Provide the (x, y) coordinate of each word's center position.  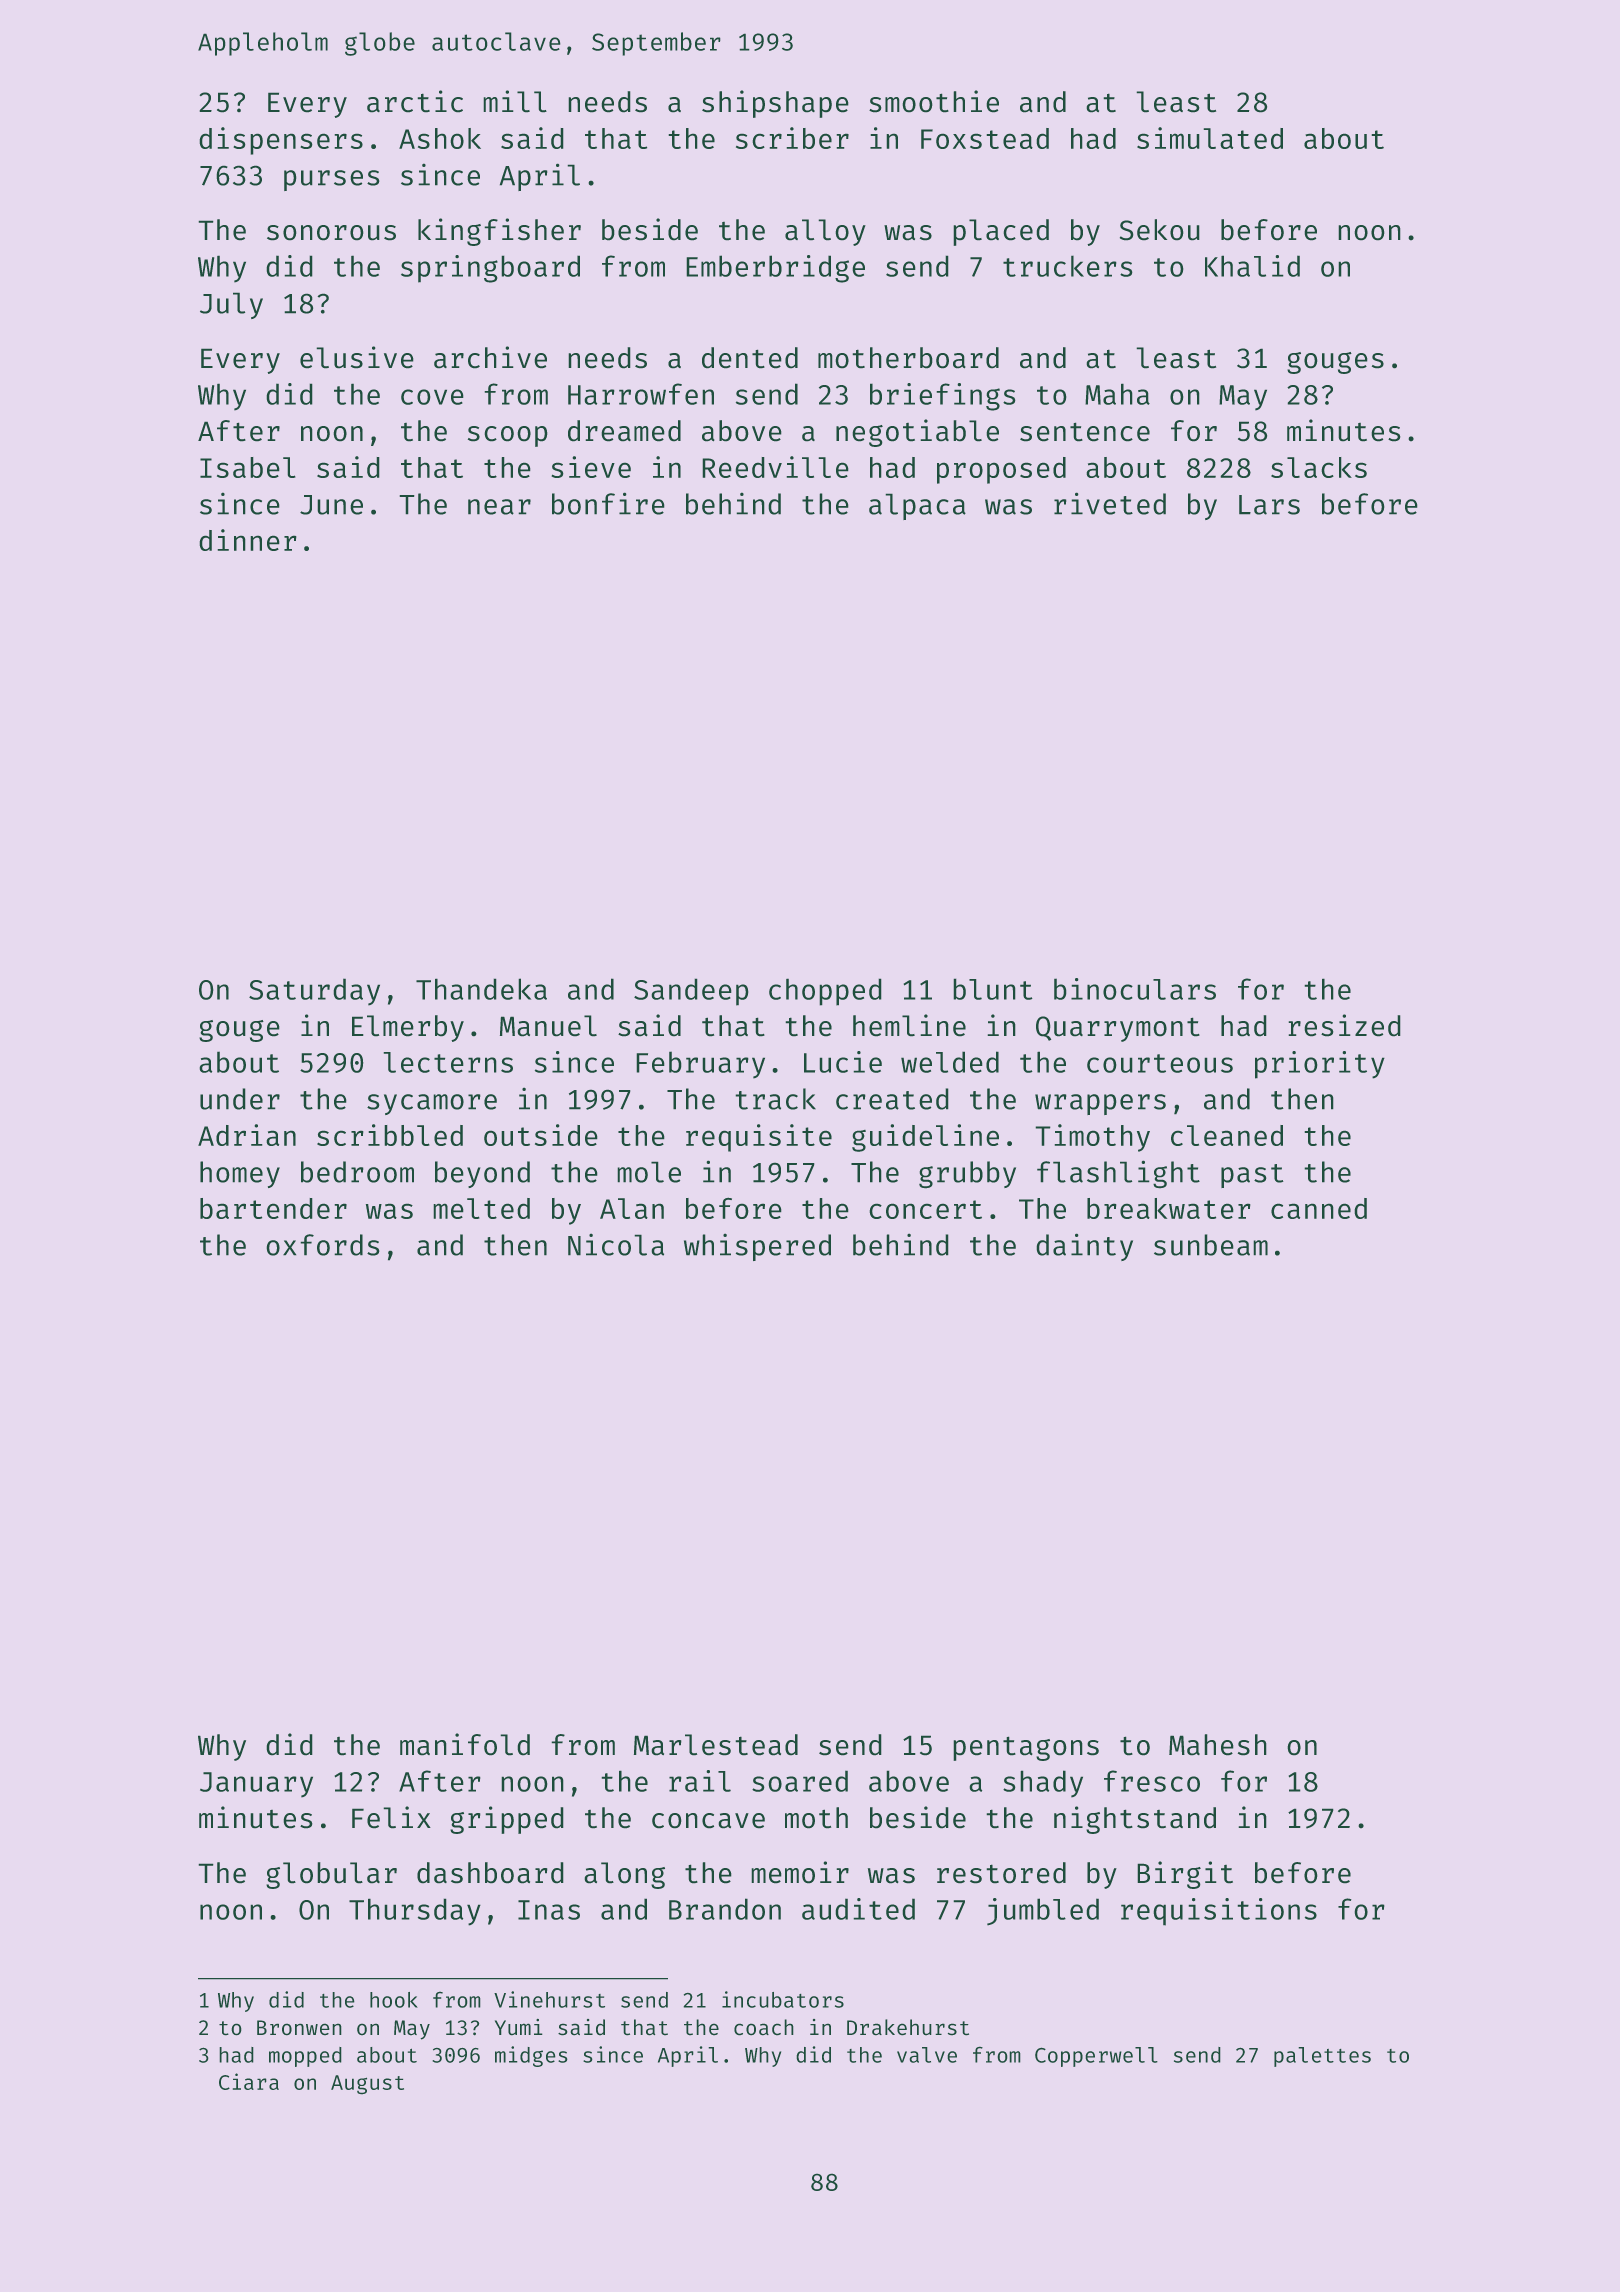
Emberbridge (775, 269)
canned (1319, 1208)
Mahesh (1218, 1745)
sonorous (331, 233)
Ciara (249, 2081)
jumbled (1043, 1912)
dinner (248, 540)
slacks (1319, 467)
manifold (465, 1744)
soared (800, 1781)
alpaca (917, 506)
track (775, 1099)
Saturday (314, 992)
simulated (1210, 138)
